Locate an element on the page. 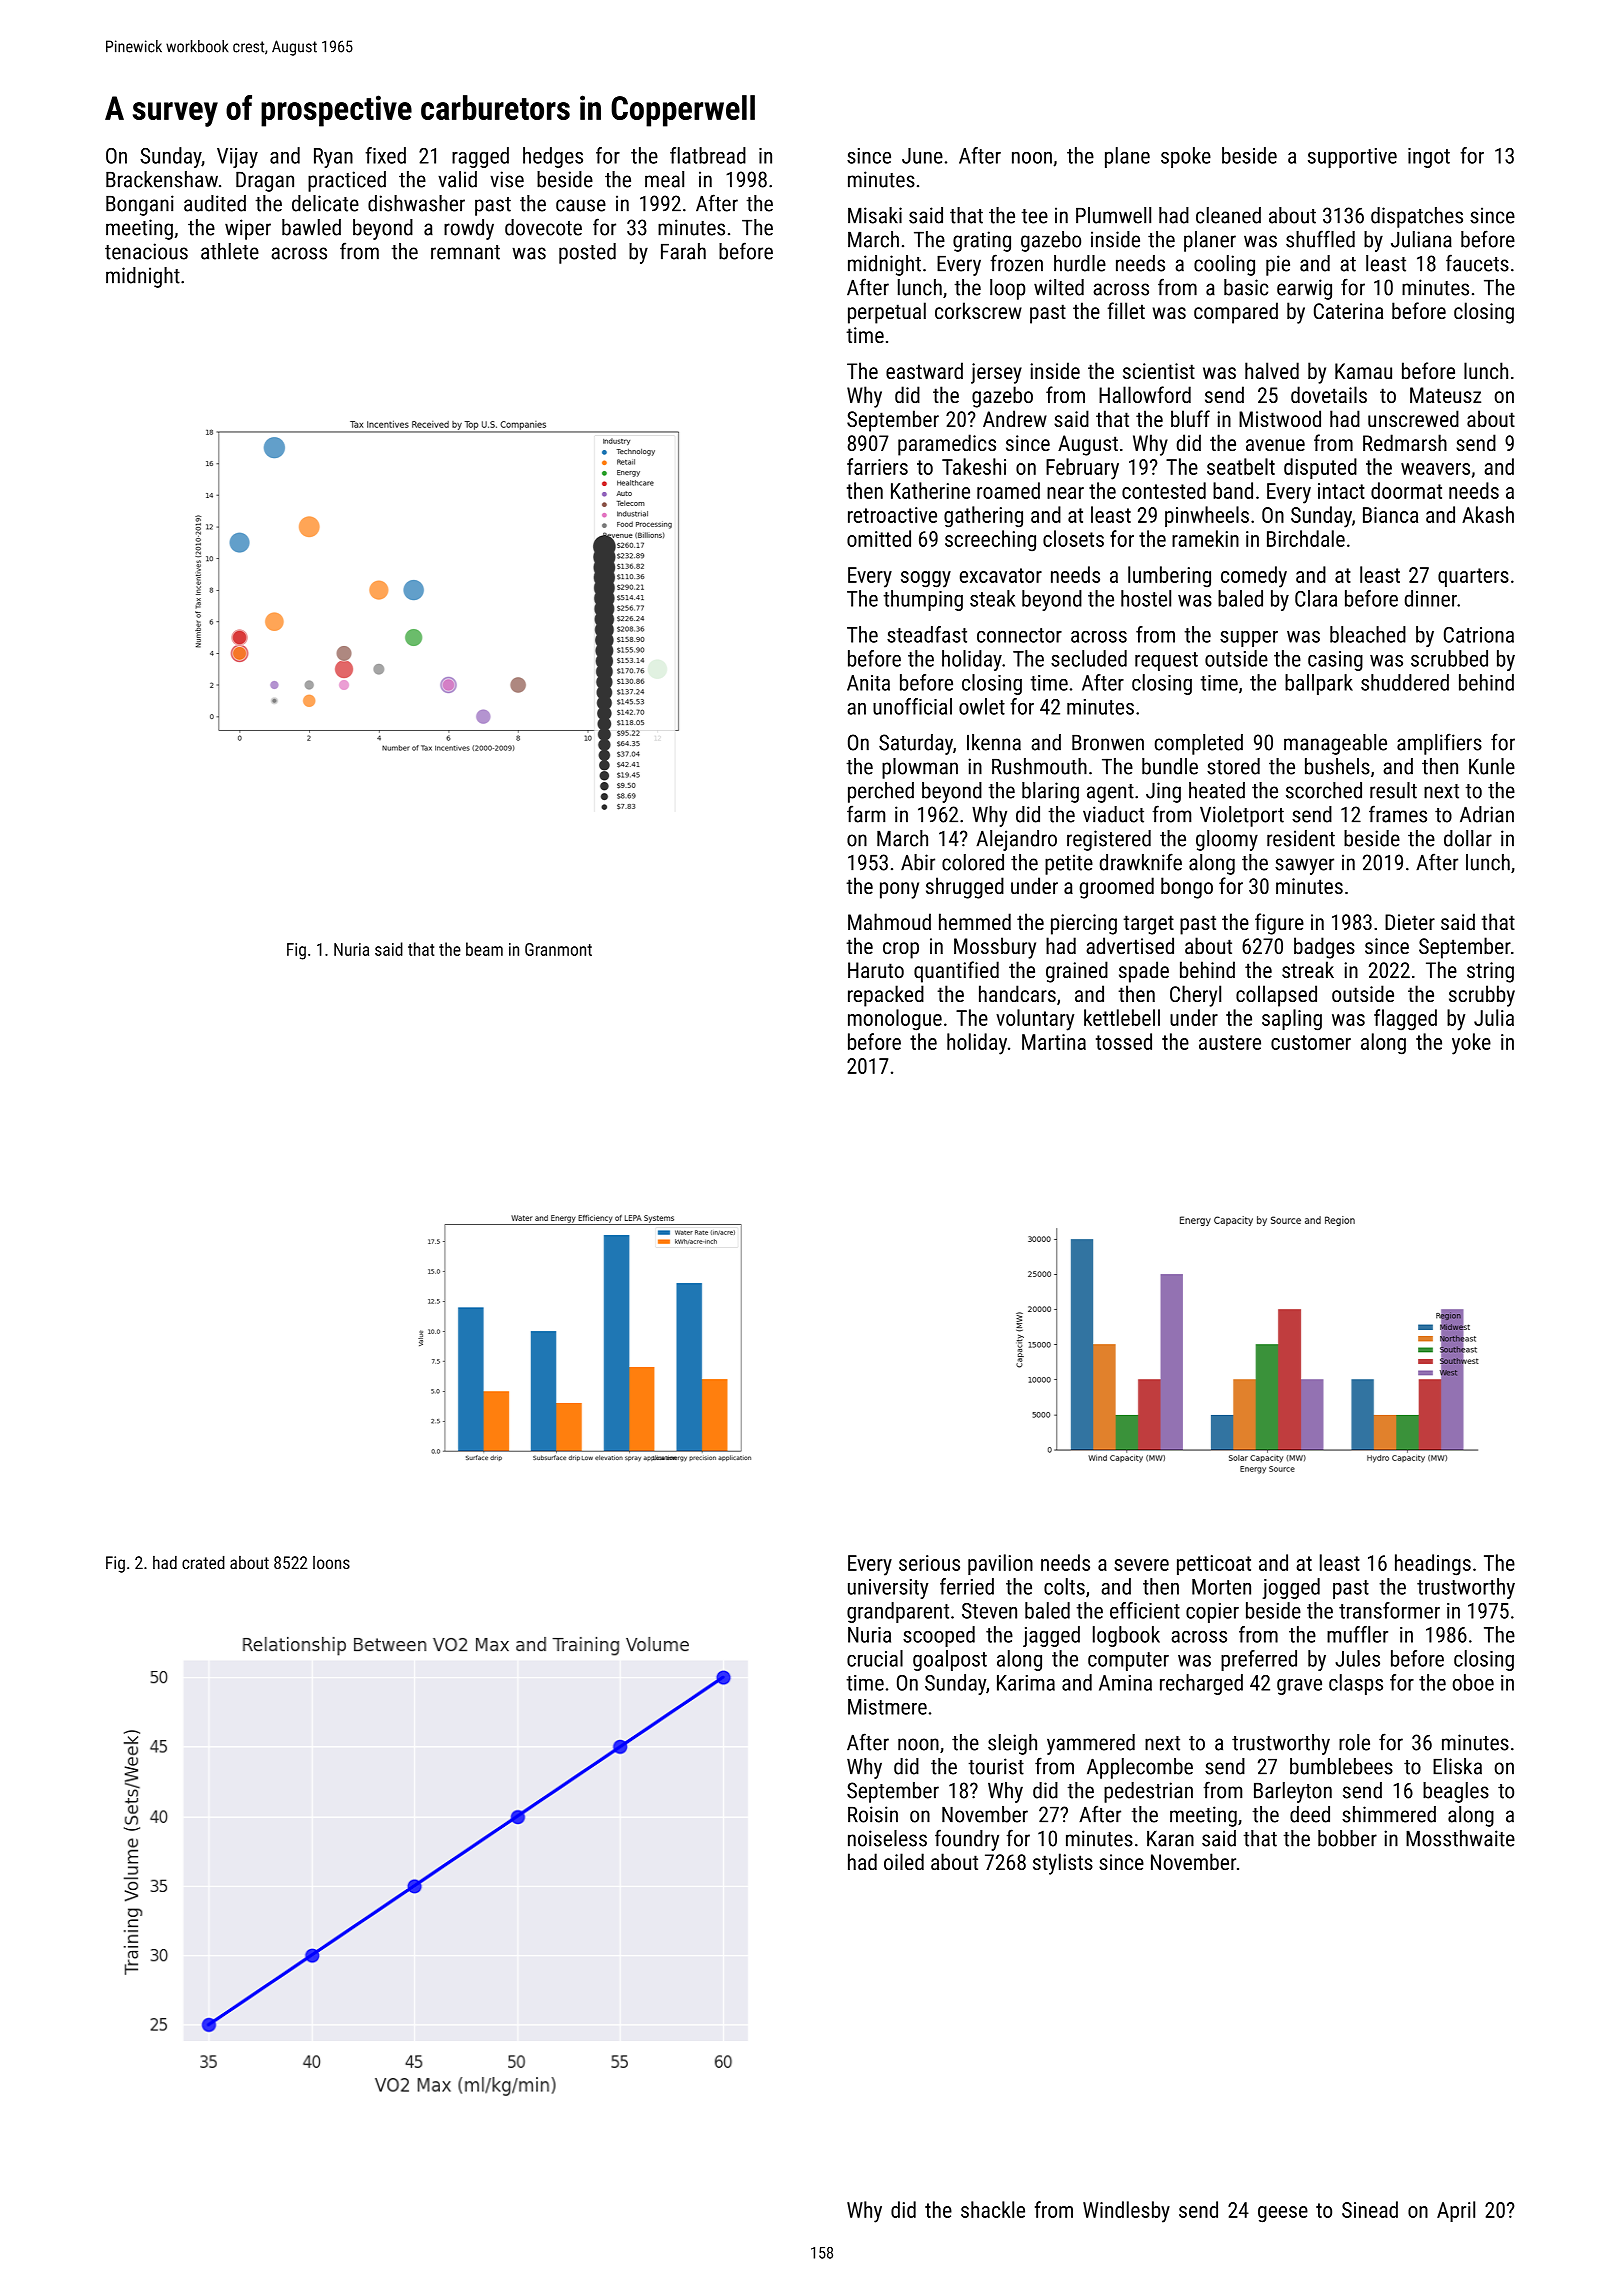 The height and width of the document is (2292, 1620). Abir is located at coordinates (918, 862).
